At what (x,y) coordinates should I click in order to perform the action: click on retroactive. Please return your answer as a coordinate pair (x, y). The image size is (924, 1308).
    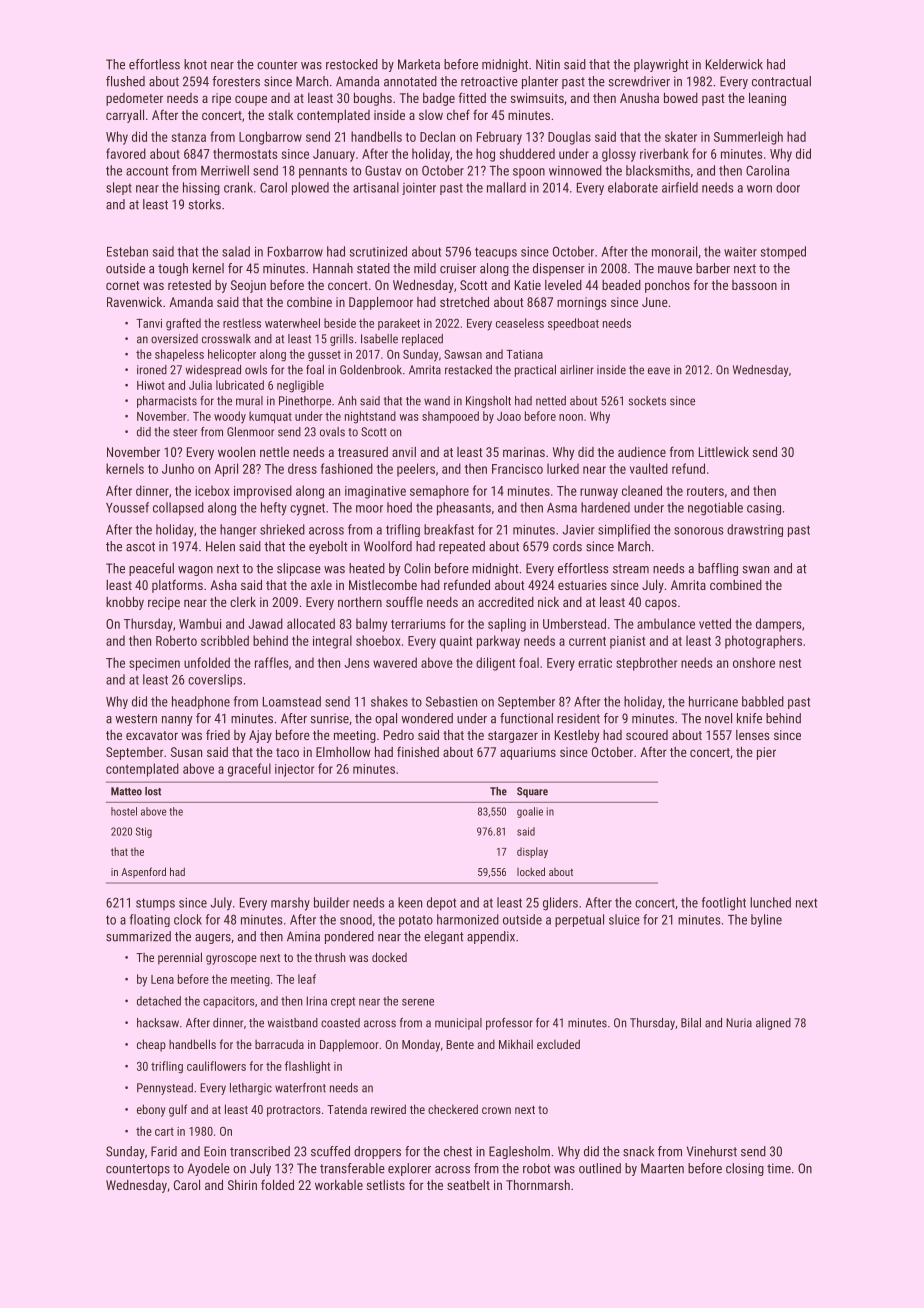
    Looking at the image, I should click on (489, 81).
